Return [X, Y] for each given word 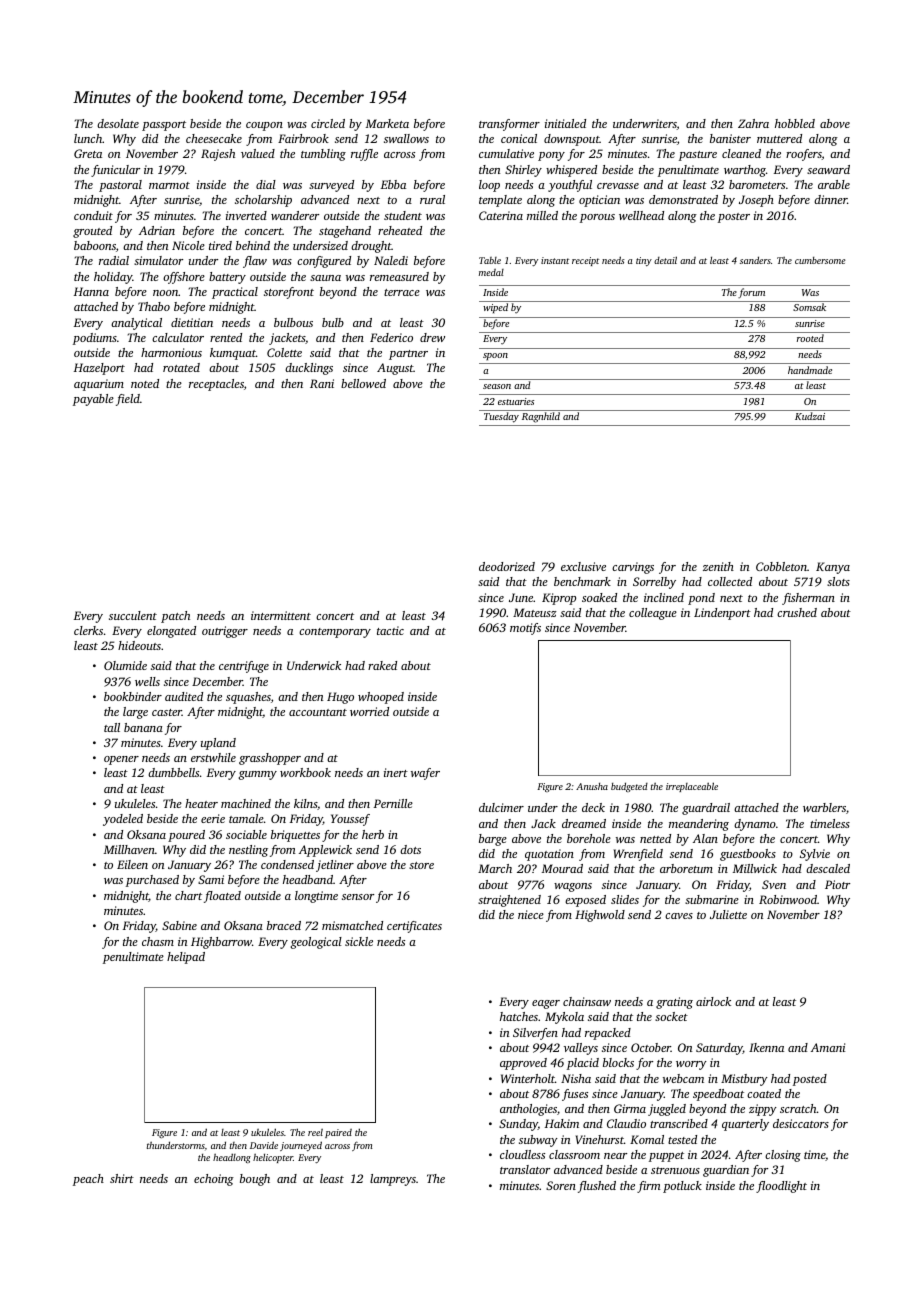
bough [255, 1180]
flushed [597, 1187]
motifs [525, 629]
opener [121, 760]
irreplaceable [692, 787]
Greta [88, 153]
